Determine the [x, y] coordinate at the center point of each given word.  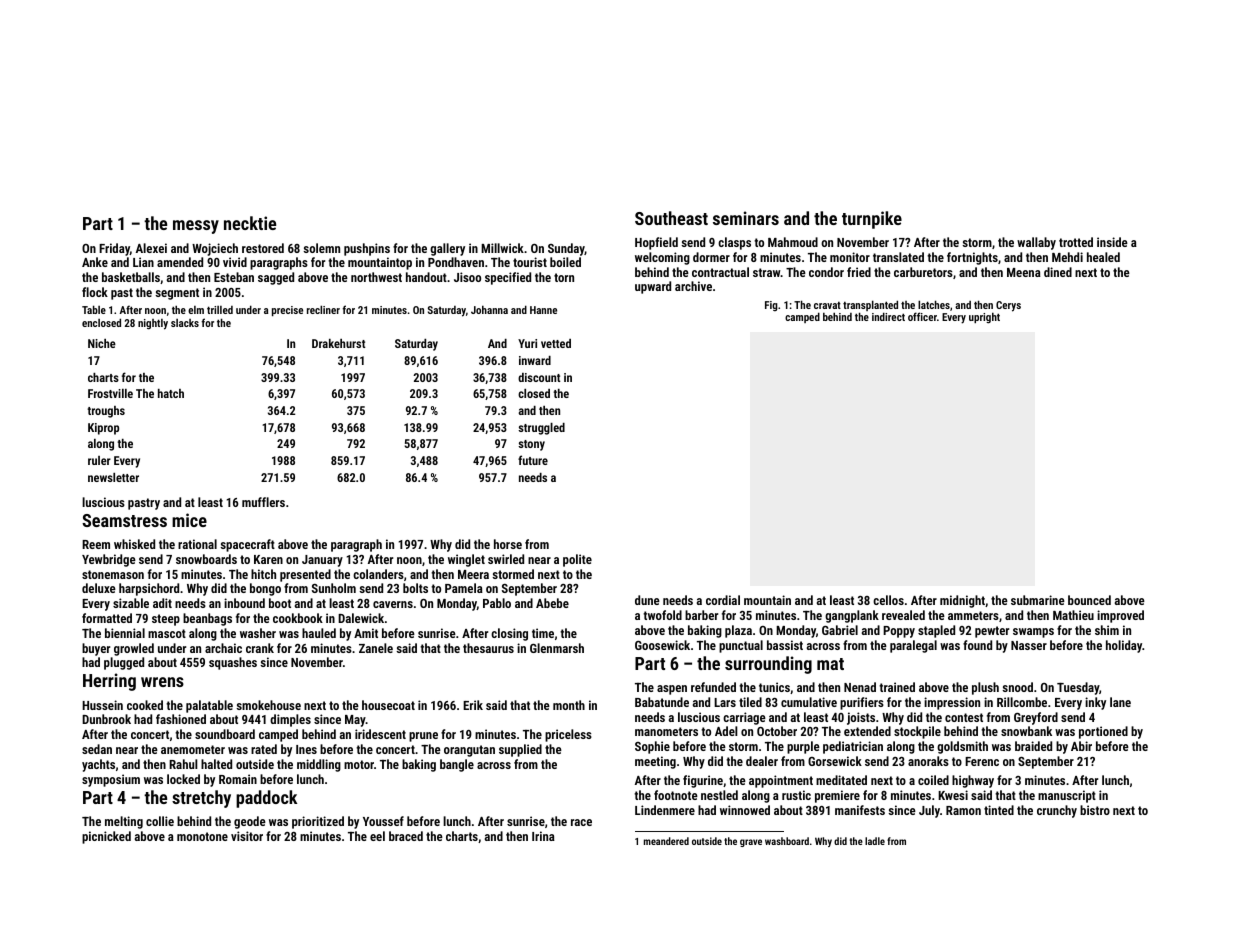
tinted [999, 810]
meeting [655, 762]
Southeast [671, 218]
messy [196, 227]
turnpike [872, 220]
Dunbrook [106, 719]
